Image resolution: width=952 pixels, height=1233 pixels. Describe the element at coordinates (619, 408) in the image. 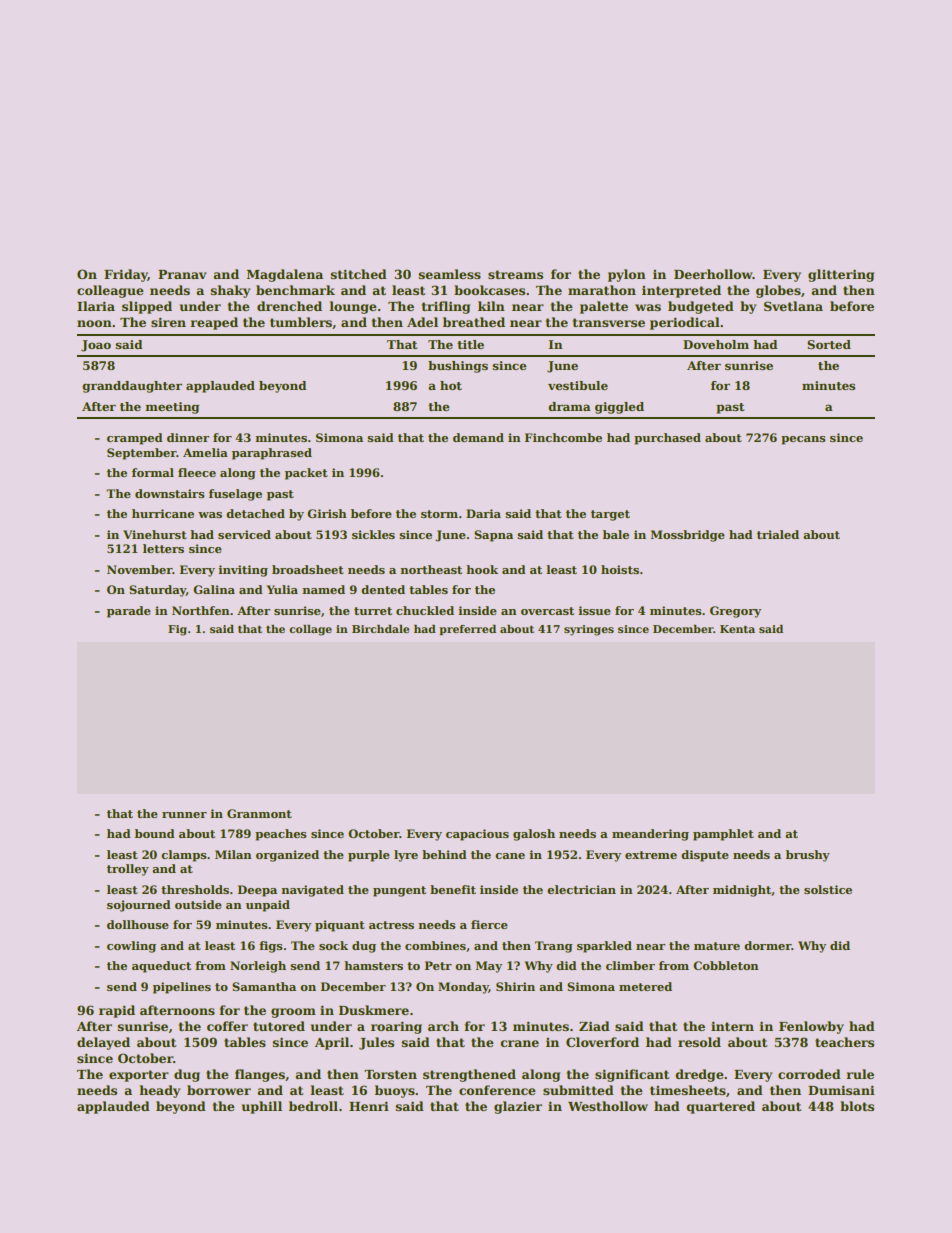

I see `giggled` at that location.
